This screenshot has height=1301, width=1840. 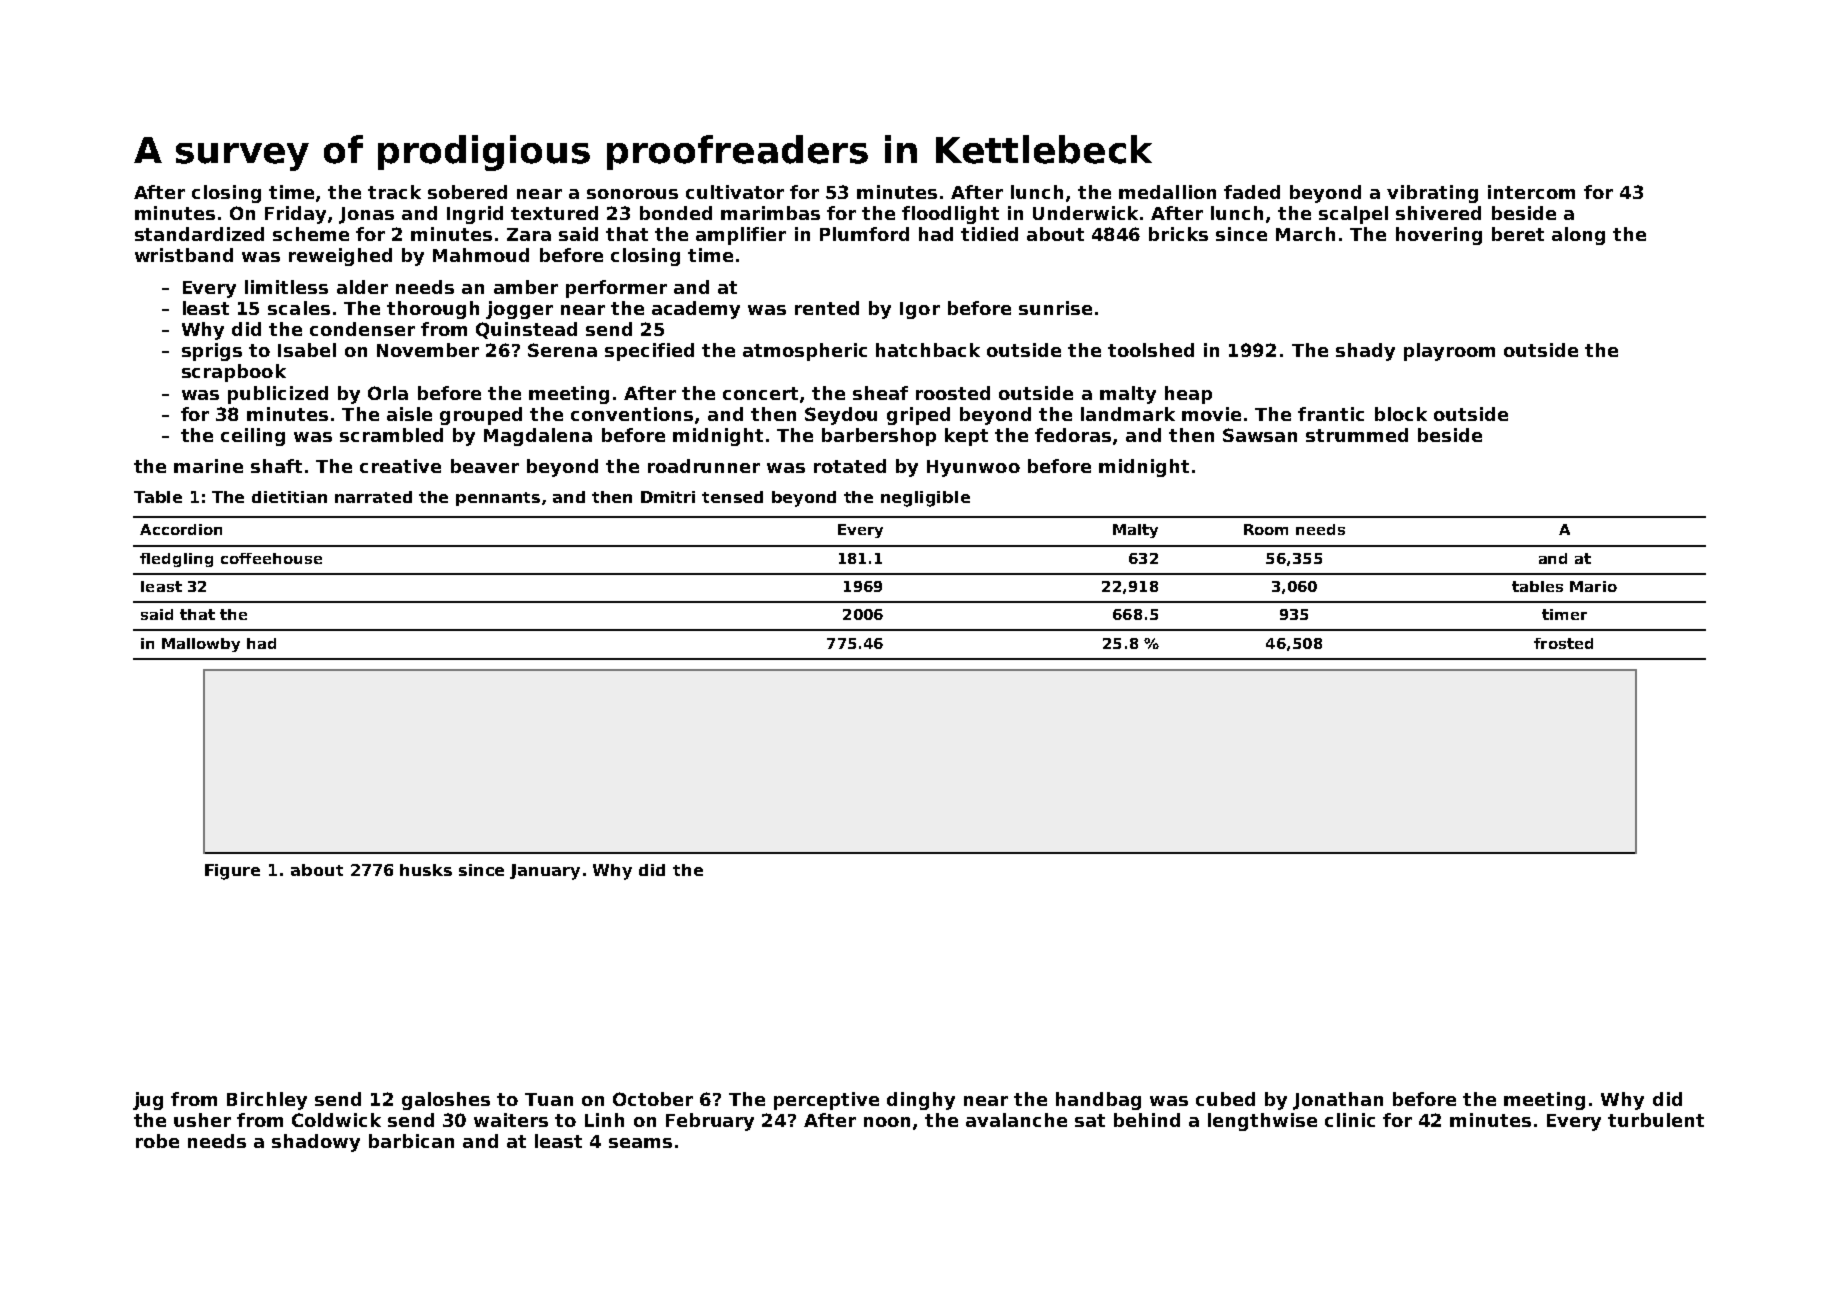 I want to click on dinghy, so click(x=921, y=1101).
